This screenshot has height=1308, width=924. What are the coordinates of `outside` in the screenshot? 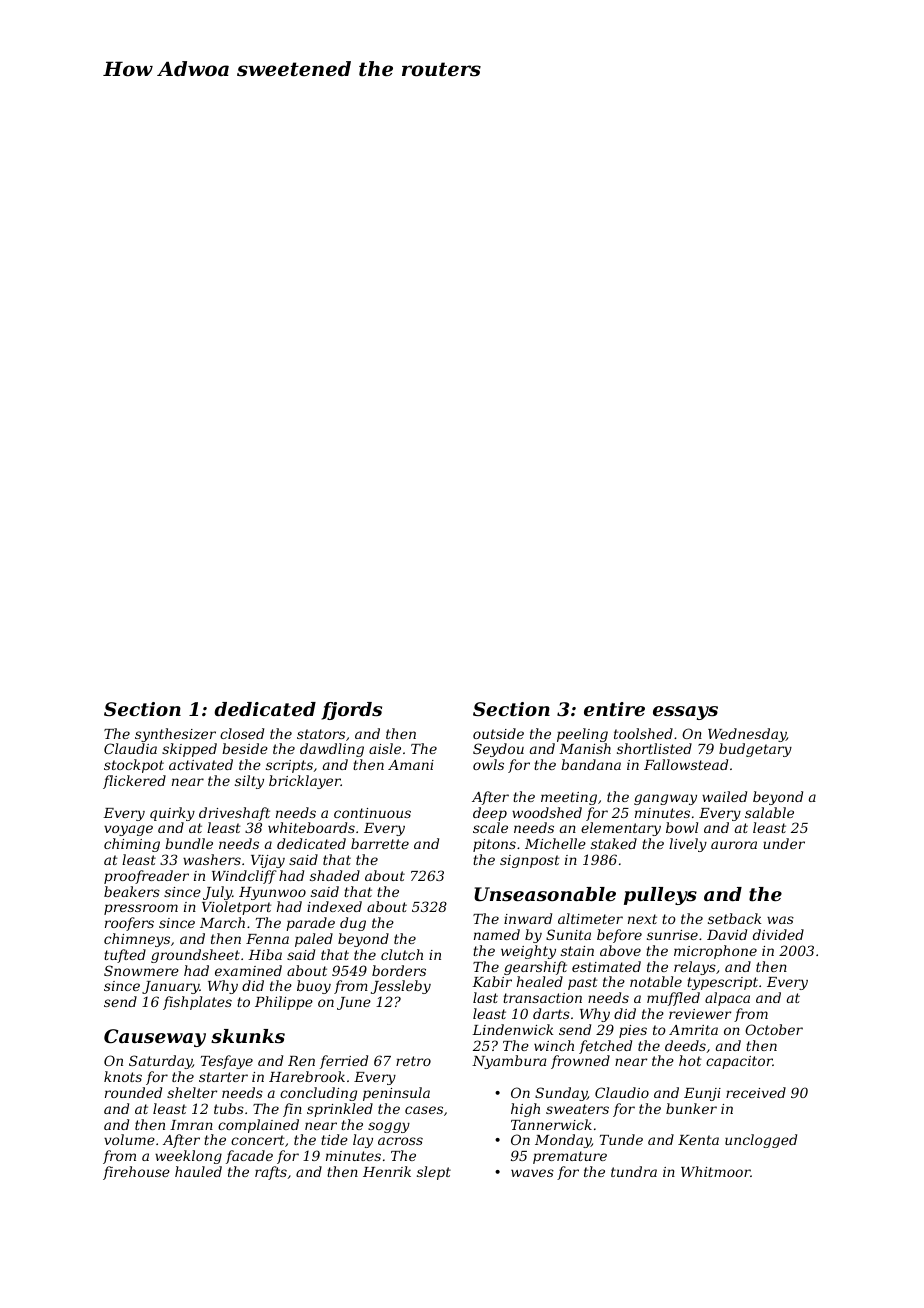 It's located at (498, 733).
